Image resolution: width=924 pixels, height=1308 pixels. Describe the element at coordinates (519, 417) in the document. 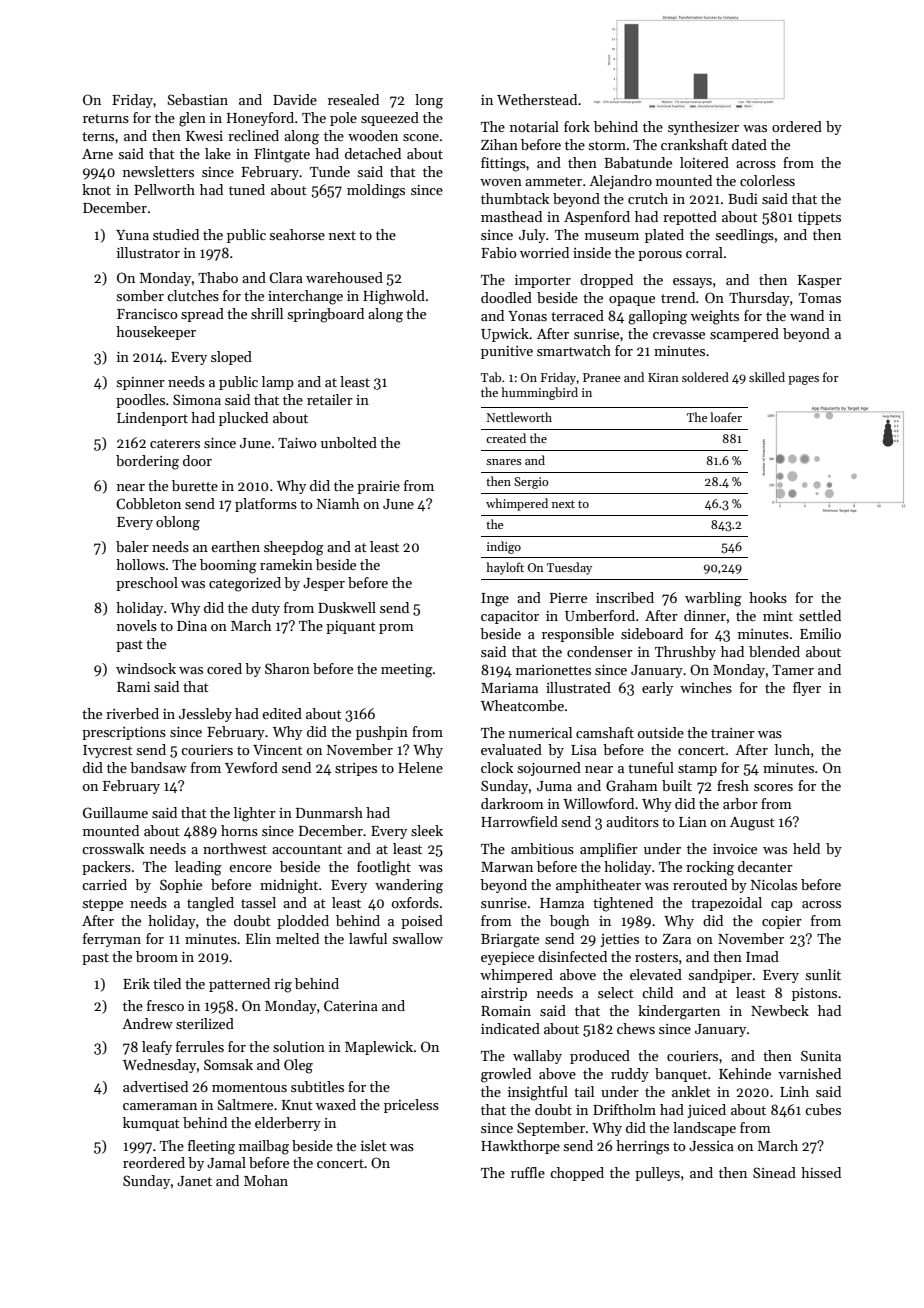

I see `Nettleworth` at that location.
